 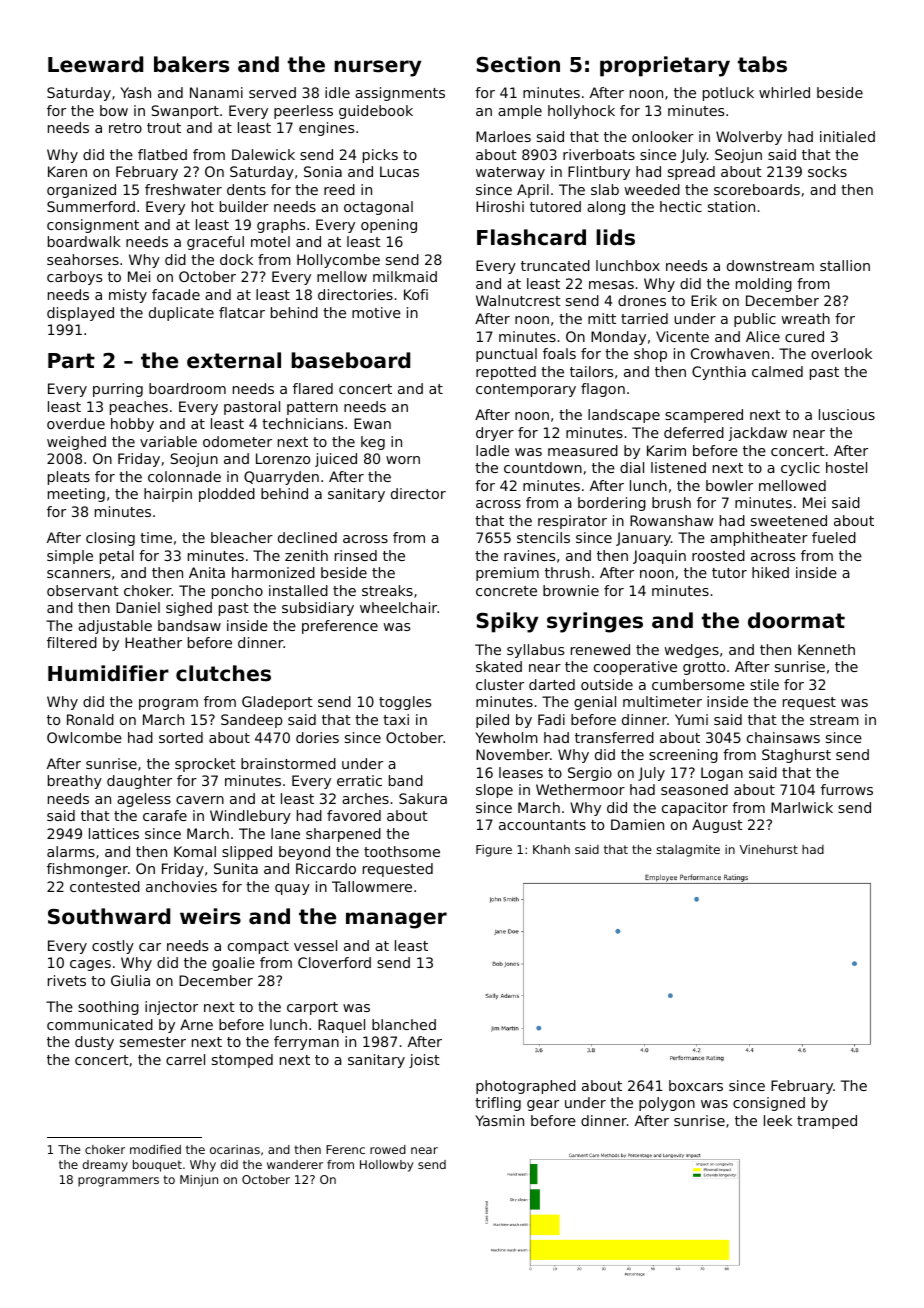 I want to click on Logan, so click(x=722, y=774).
